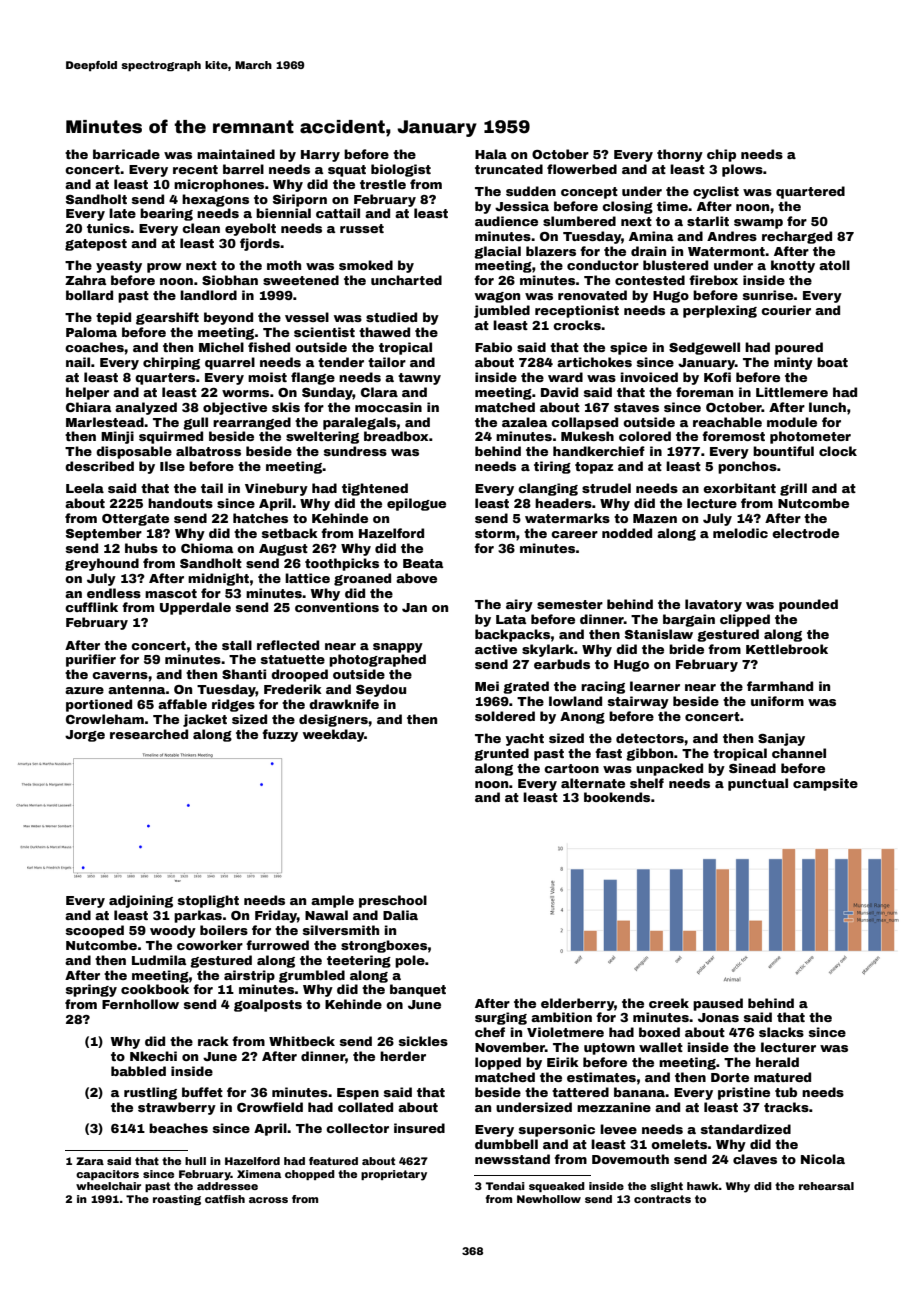 This page has height=1308, width=924. Describe the element at coordinates (582, 169) in the page. I see `flowerbed` at that location.
